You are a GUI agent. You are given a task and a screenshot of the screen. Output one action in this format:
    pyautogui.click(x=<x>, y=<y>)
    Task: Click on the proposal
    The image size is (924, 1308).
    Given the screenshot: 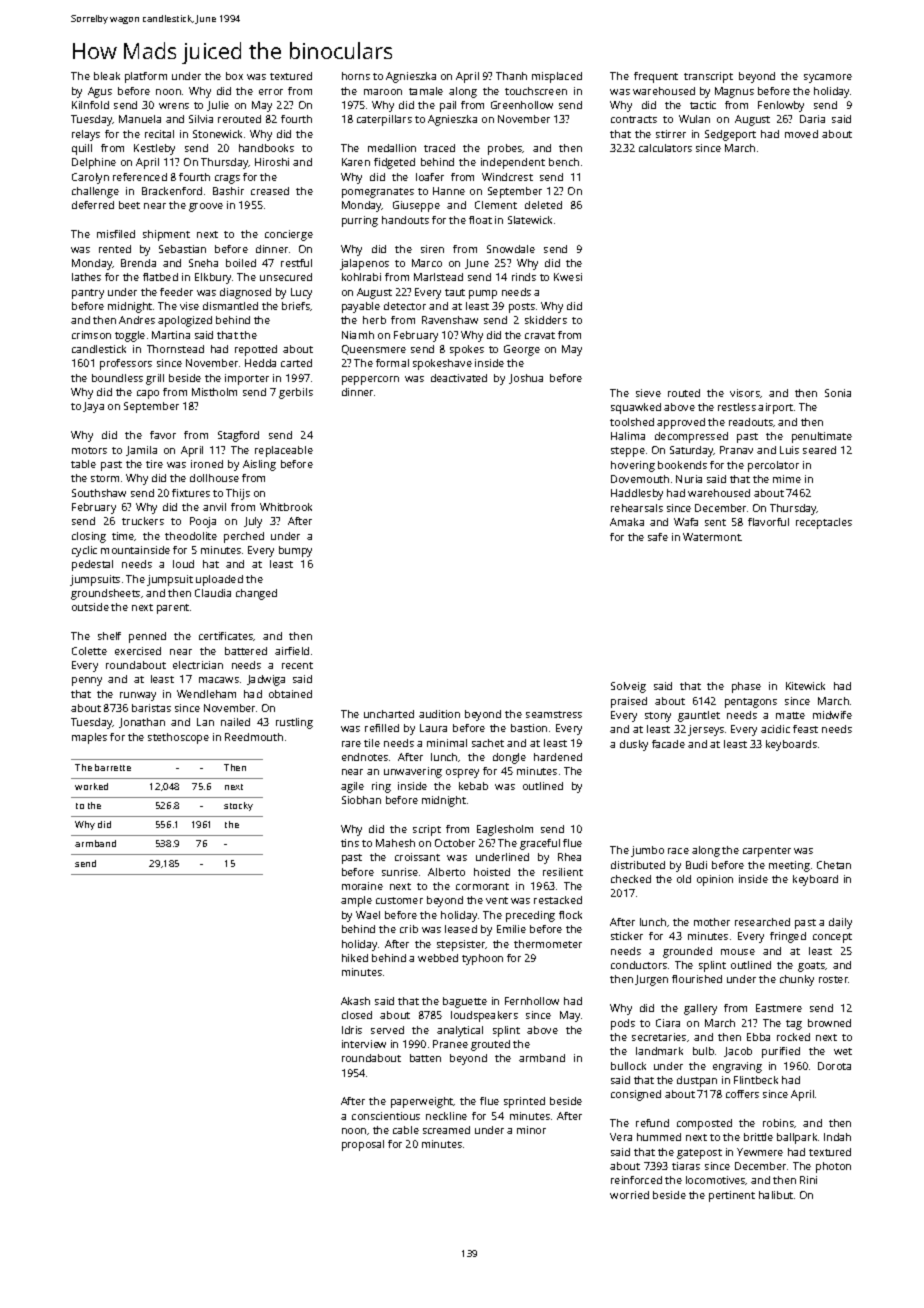 What is the action you would take?
    pyautogui.click(x=363, y=1145)
